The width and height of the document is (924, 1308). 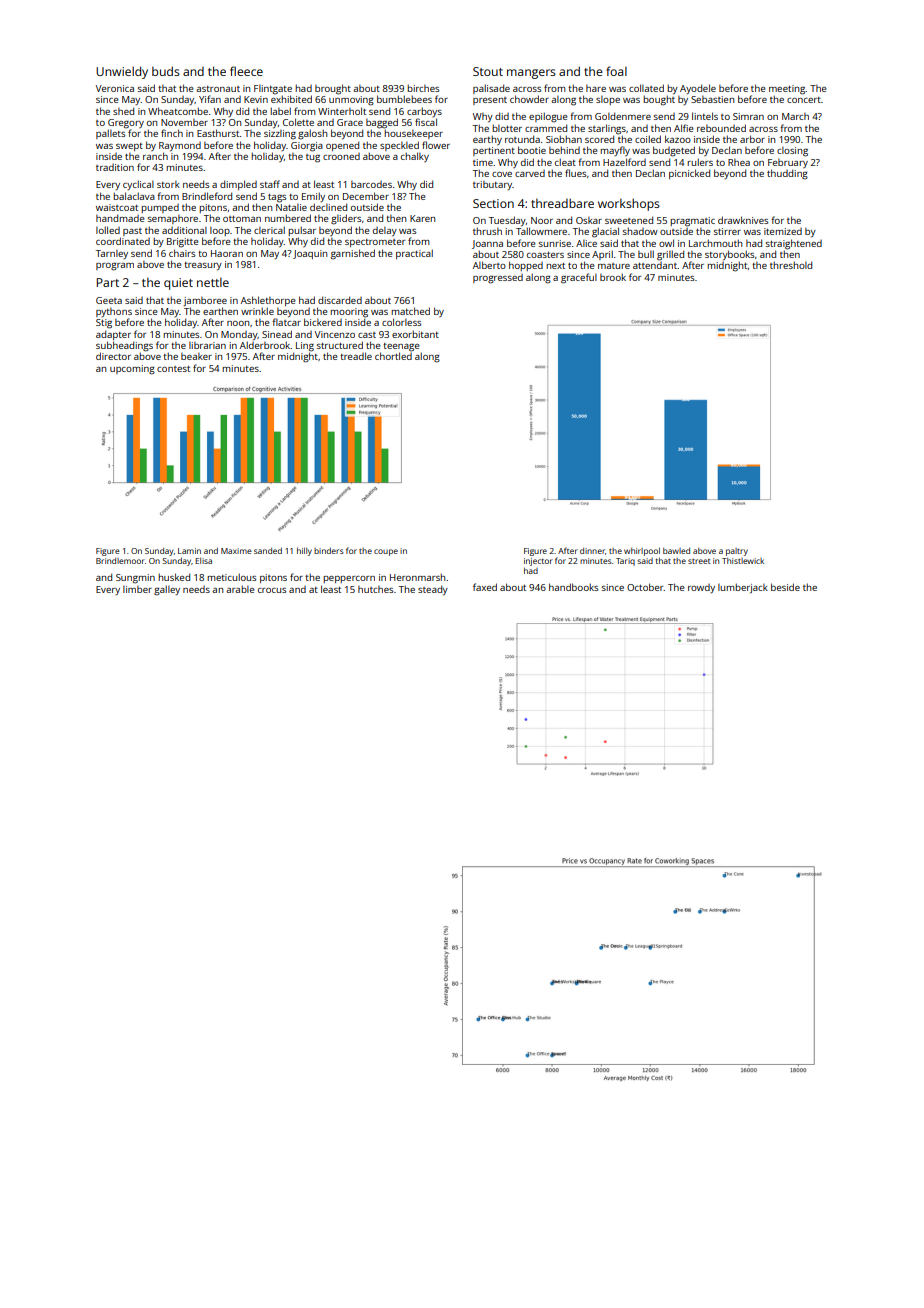 What do you see at coordinates (109, 300) in the document?
I see `Geeta` at bounding box center [109, 300].
